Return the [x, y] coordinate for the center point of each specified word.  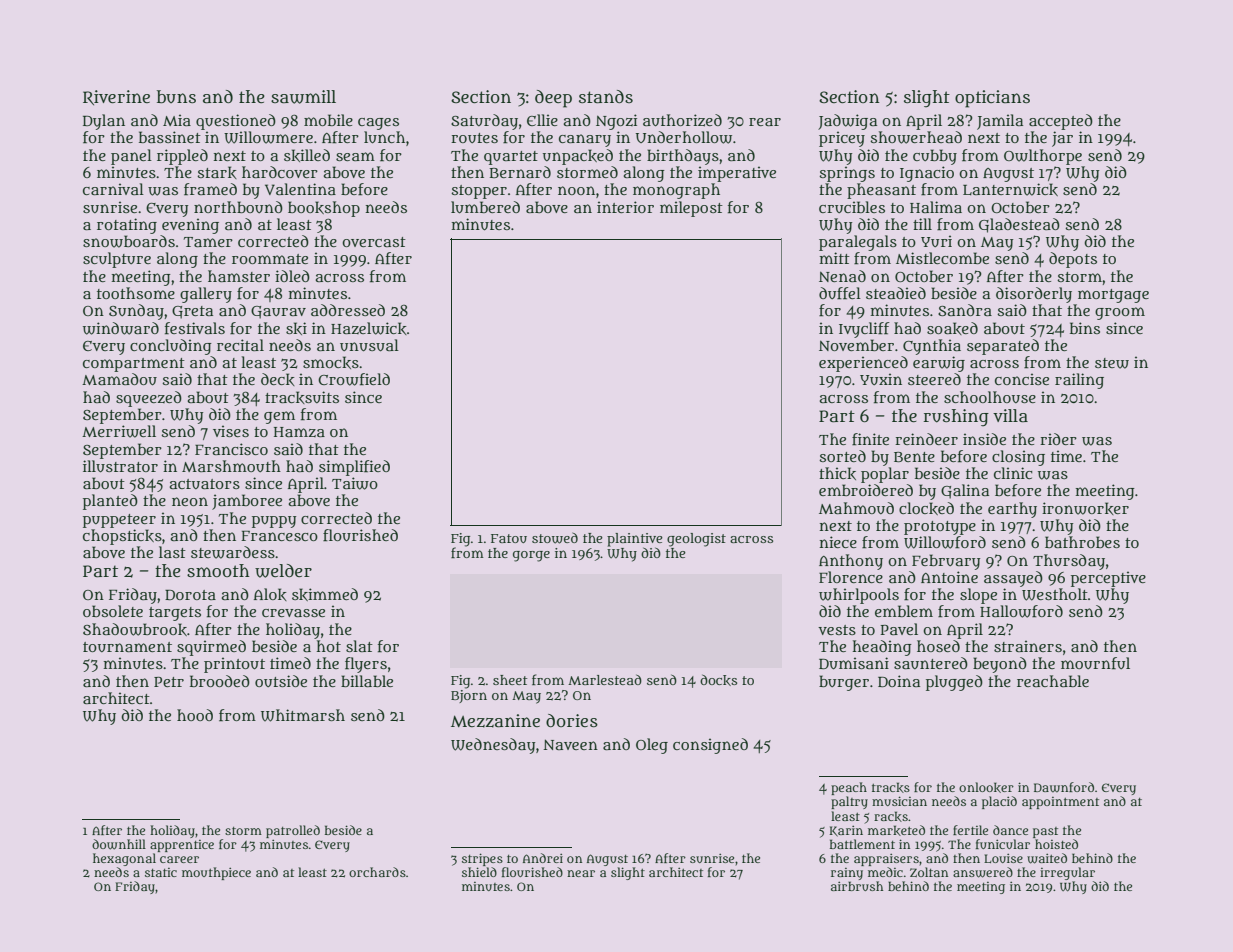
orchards [377, 872]
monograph [676, 191]
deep [553, 99]
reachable [1053, 681]
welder [283, 571]
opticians [992, 99]
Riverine [116, 97]
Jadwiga [847, 122]
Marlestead [605, 679]
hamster [239, 276]
